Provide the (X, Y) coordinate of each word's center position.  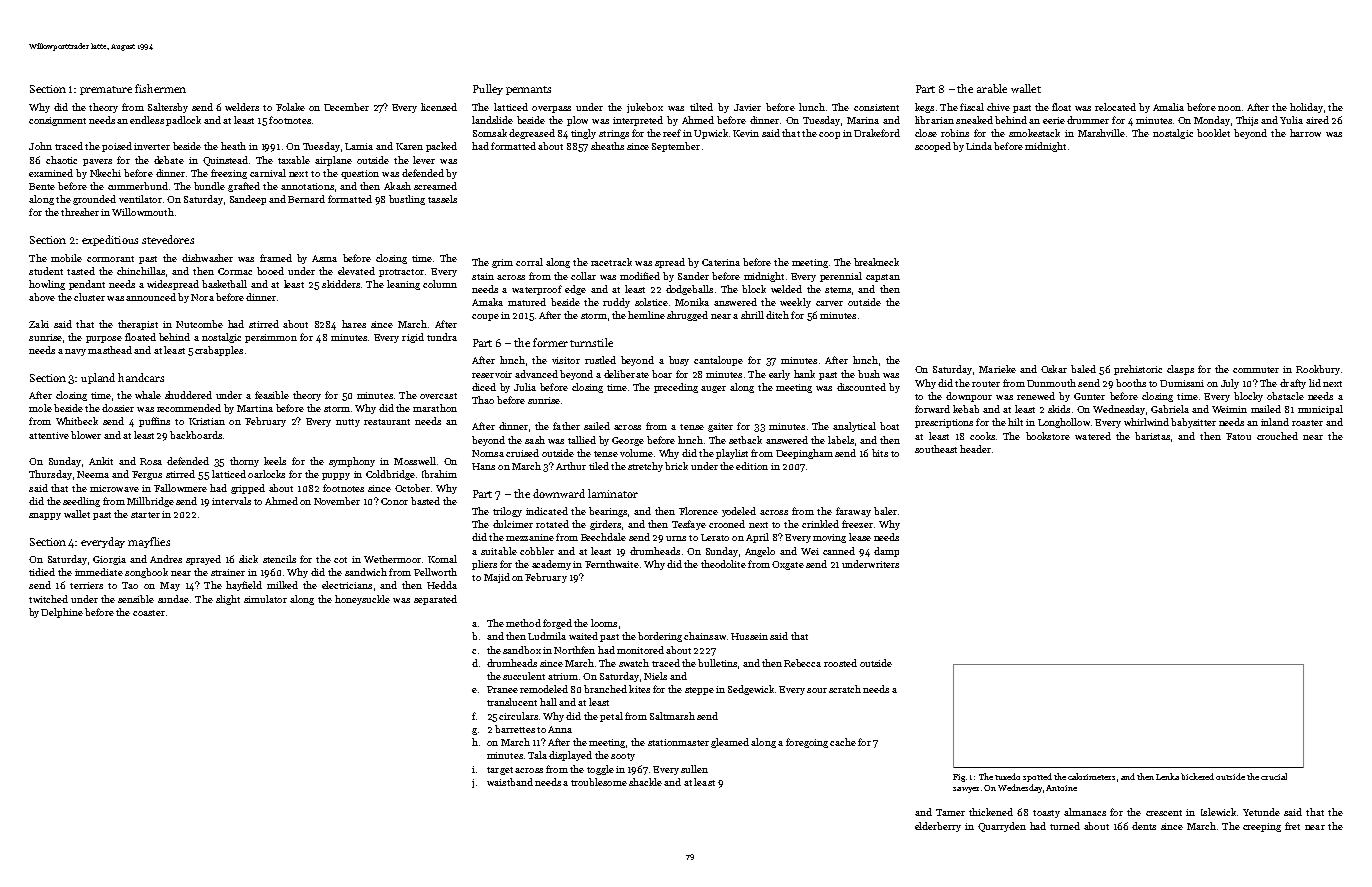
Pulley (488, 89)
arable (992, 88)
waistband (510, 782)
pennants (528, 90)
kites (639, 689)
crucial (1274, 776)
